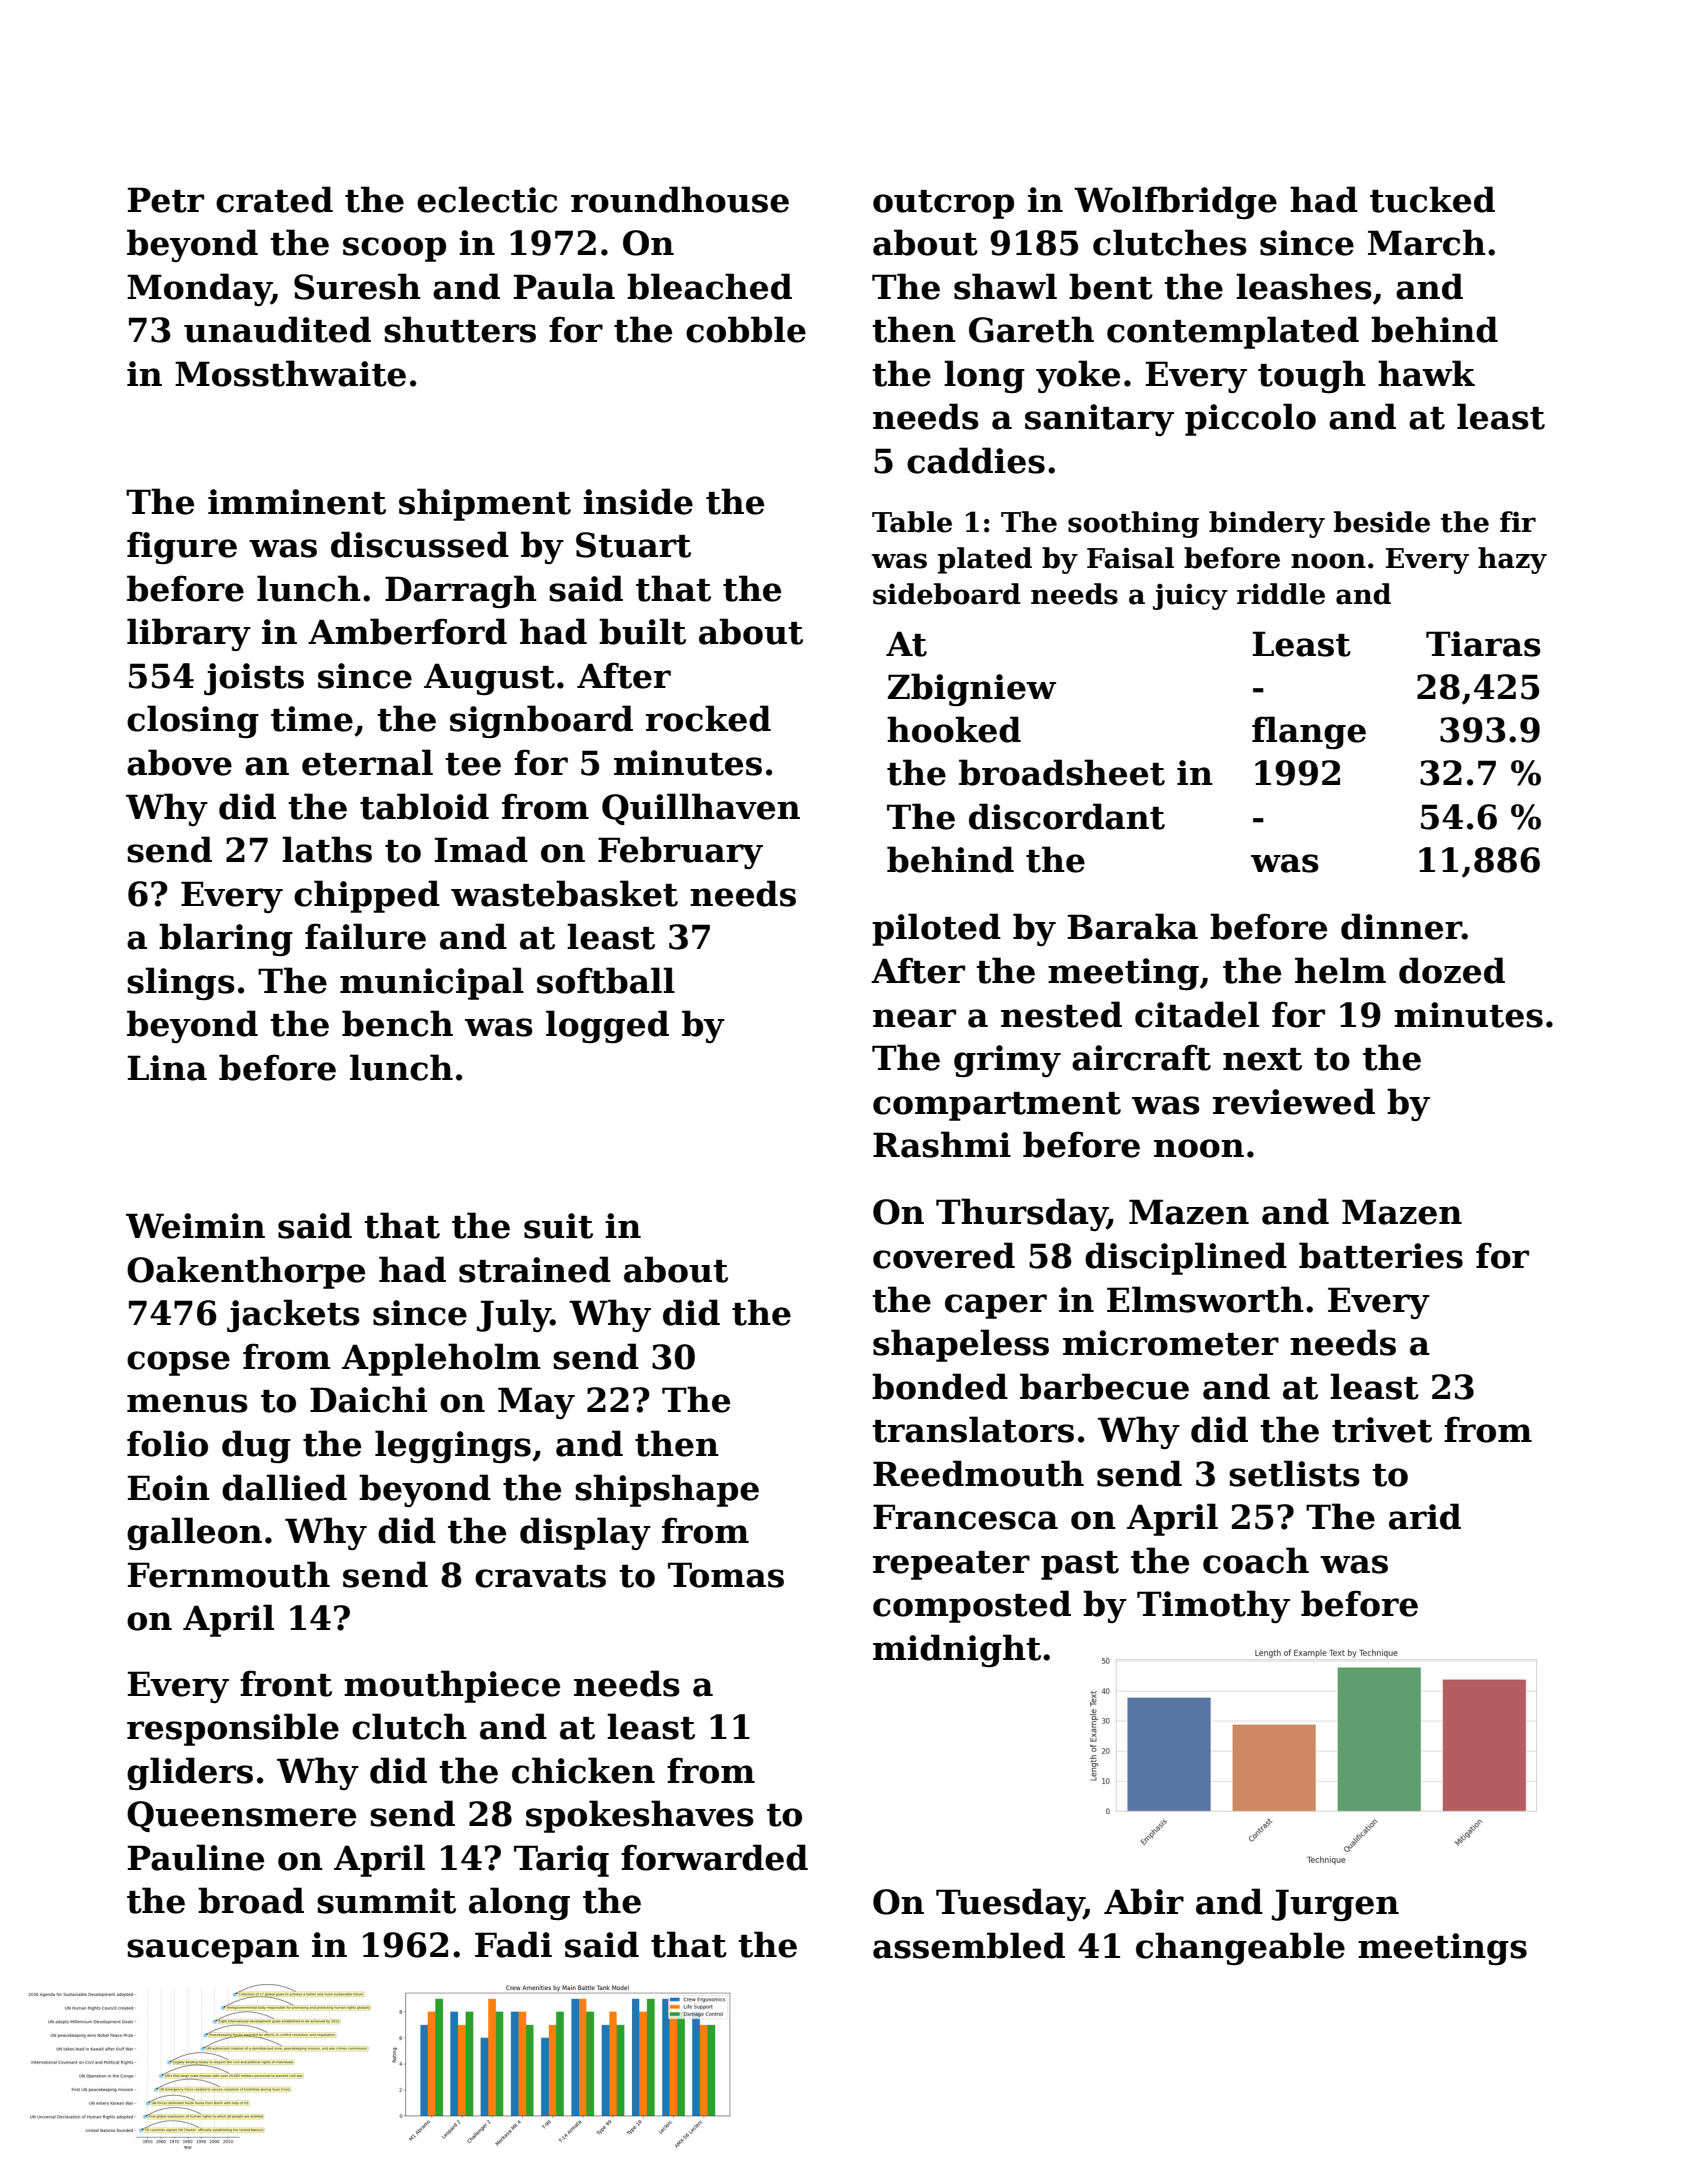 The image size is (1683, 2178). What do you see at coordinates (386, 1901) in the screenshot?
I see `summit` at bounding box center [386, 1901].
